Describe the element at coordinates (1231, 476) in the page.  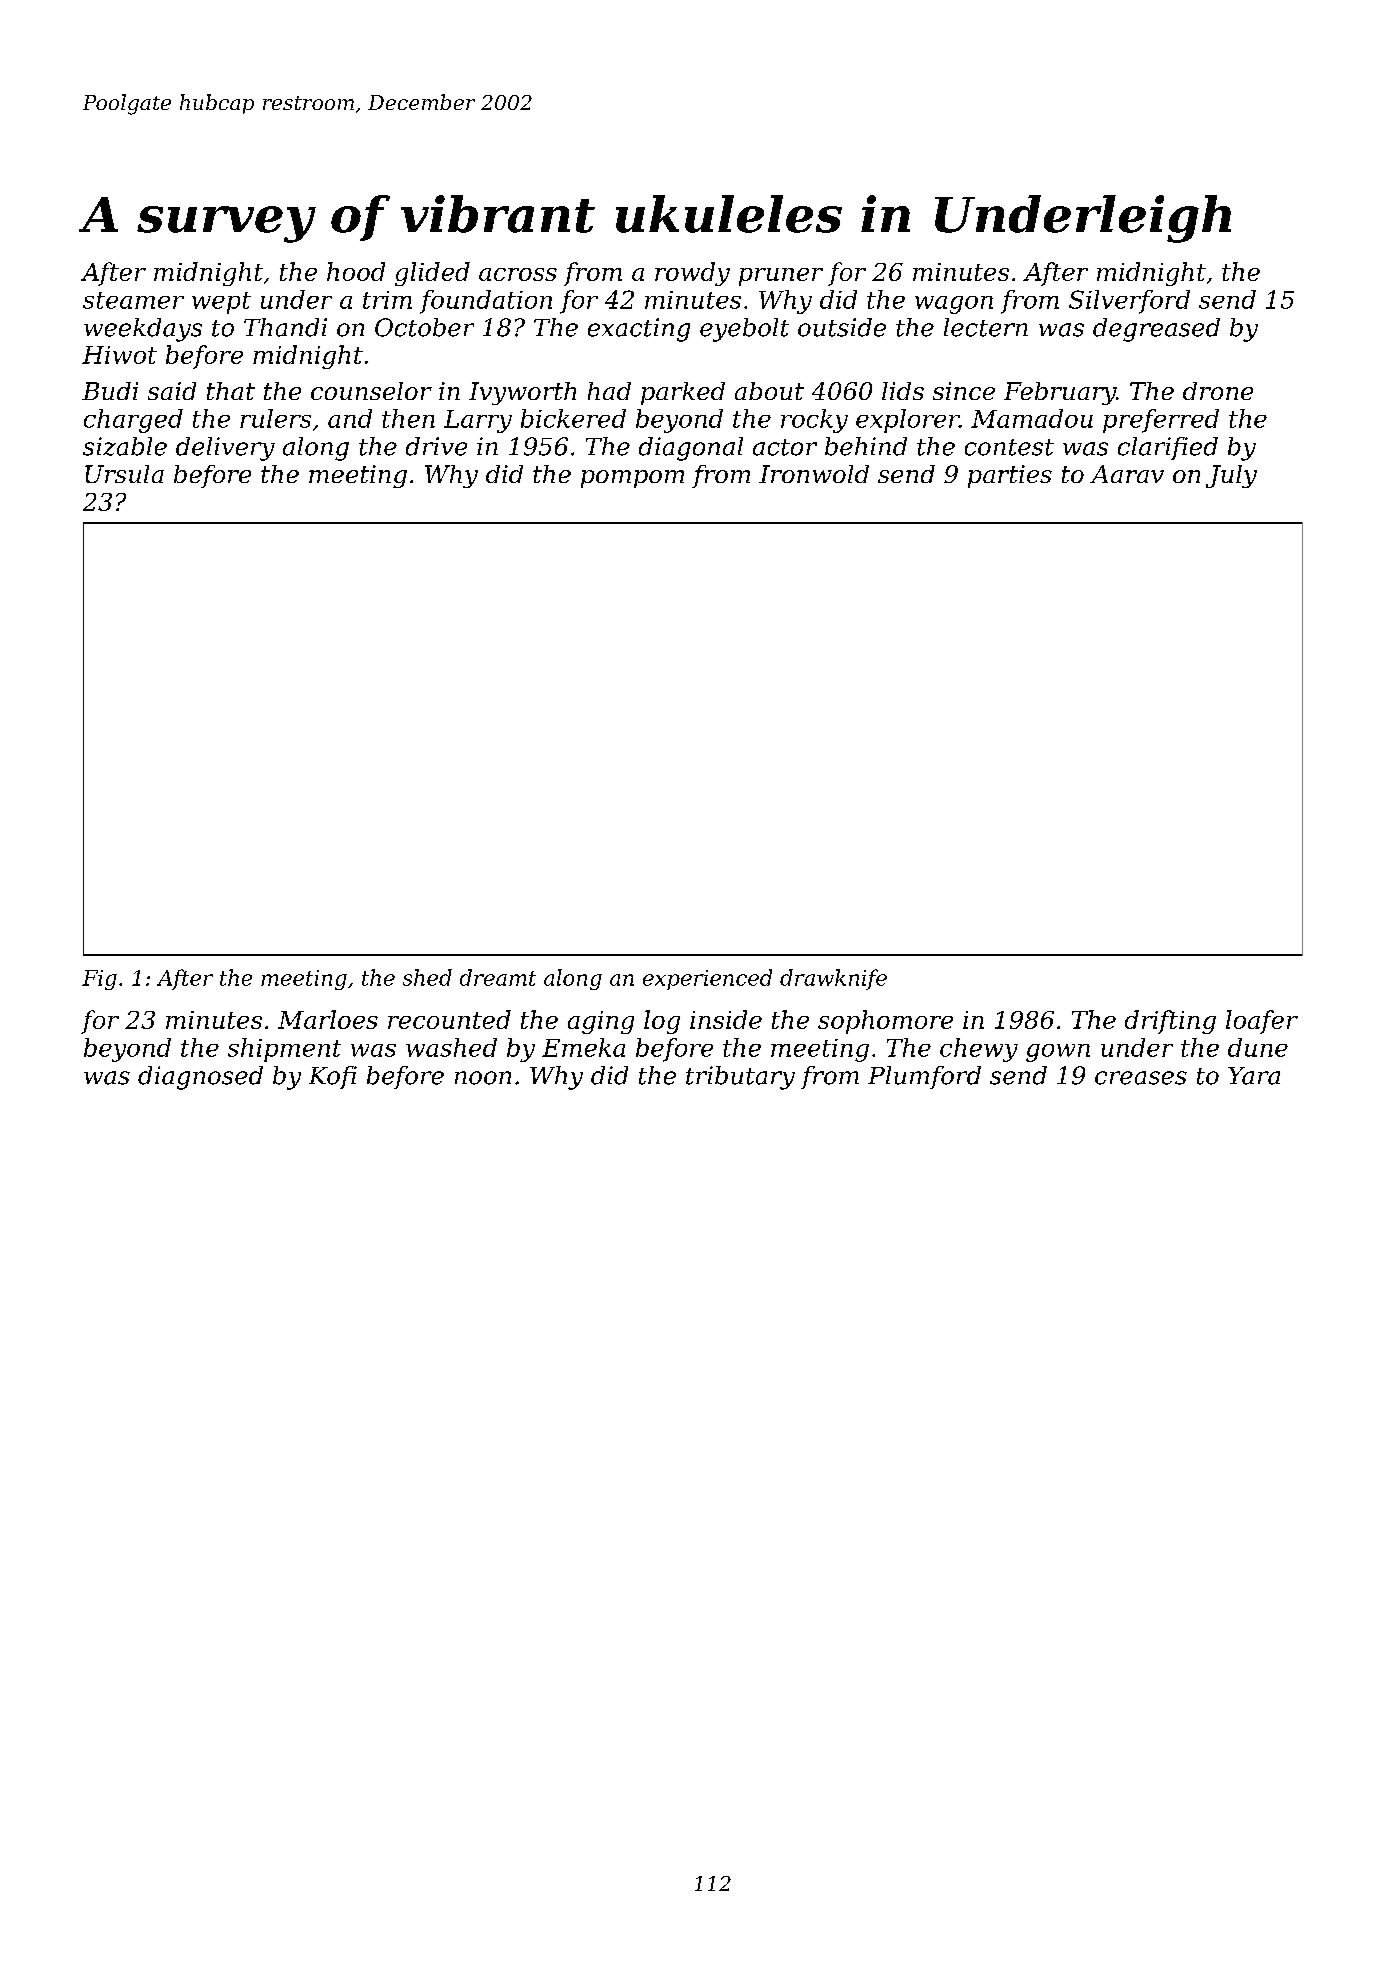
I see `July` at that location.
